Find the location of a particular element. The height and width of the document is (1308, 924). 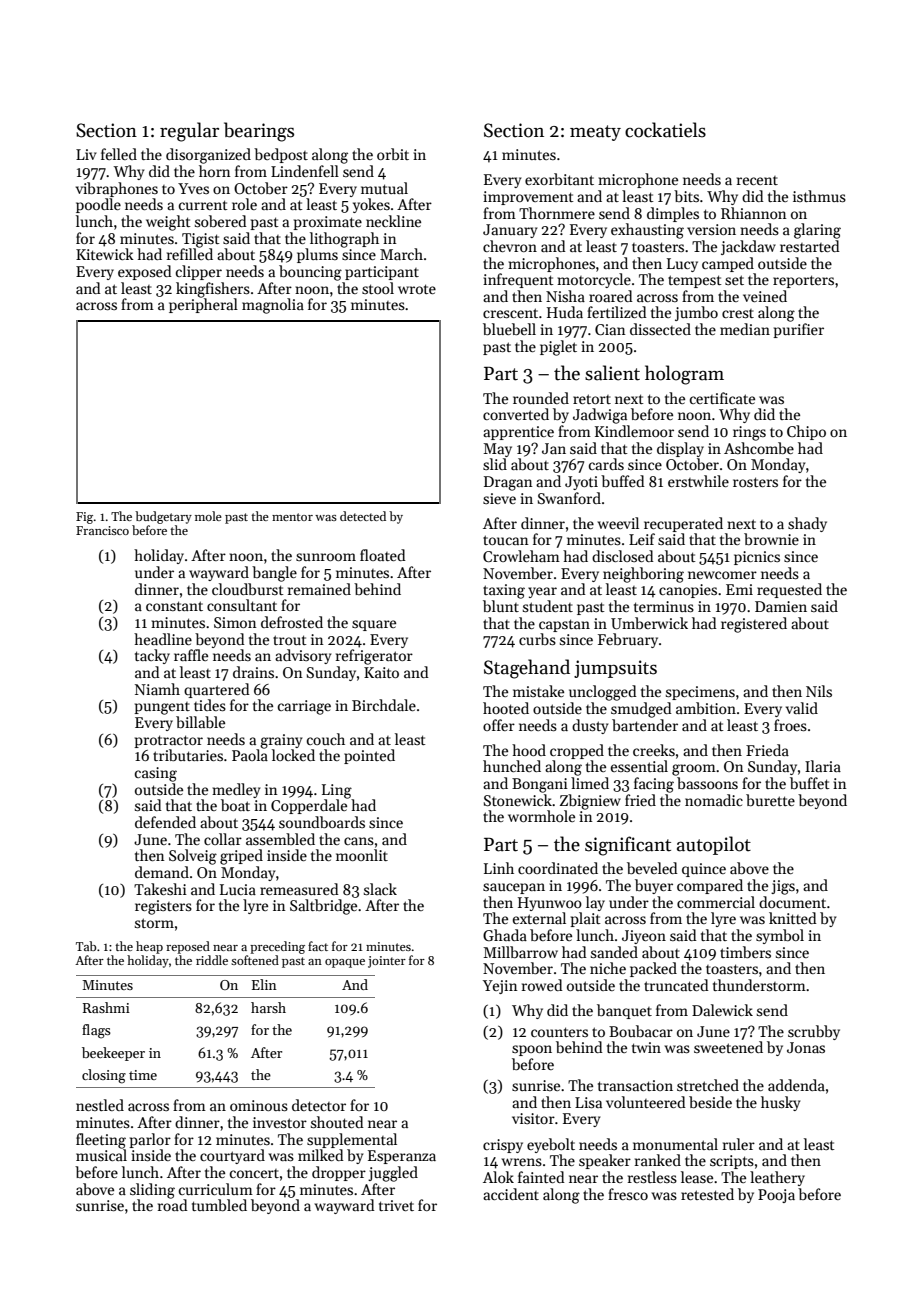

fainted is located at coordinates (541, 1177).
